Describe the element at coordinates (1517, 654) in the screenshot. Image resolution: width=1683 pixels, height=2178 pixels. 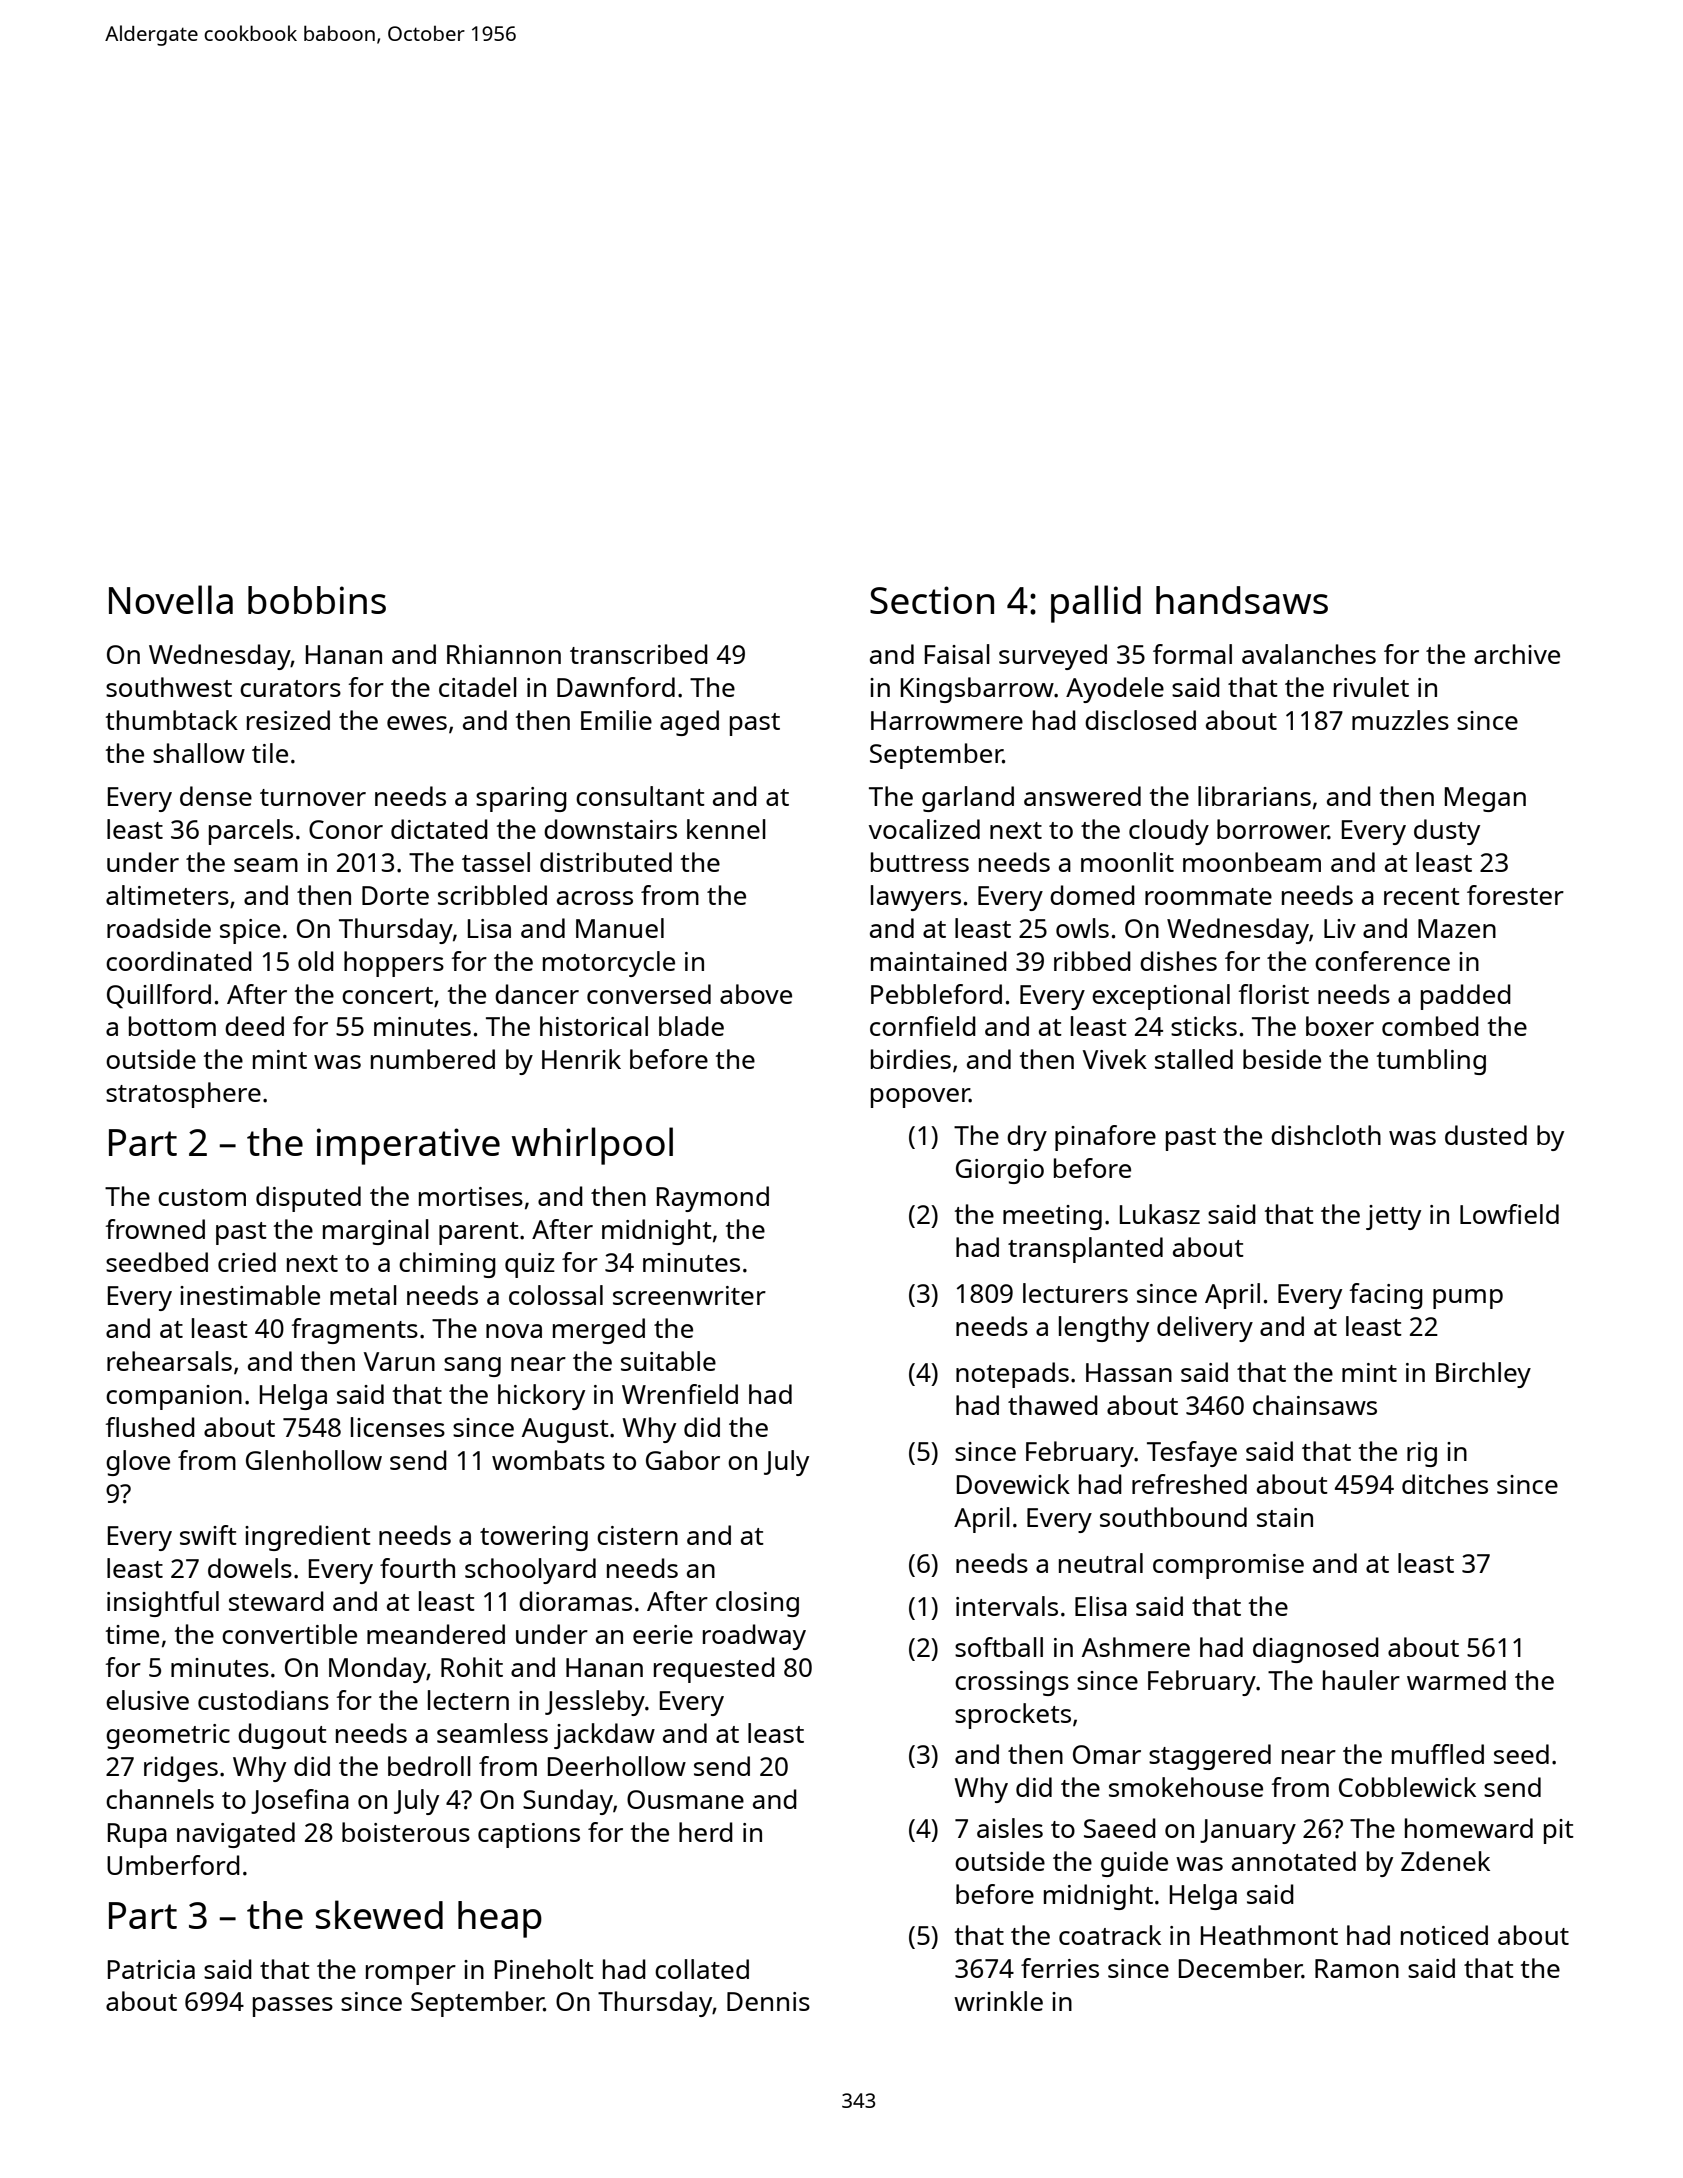
I see `archive` at that location.
